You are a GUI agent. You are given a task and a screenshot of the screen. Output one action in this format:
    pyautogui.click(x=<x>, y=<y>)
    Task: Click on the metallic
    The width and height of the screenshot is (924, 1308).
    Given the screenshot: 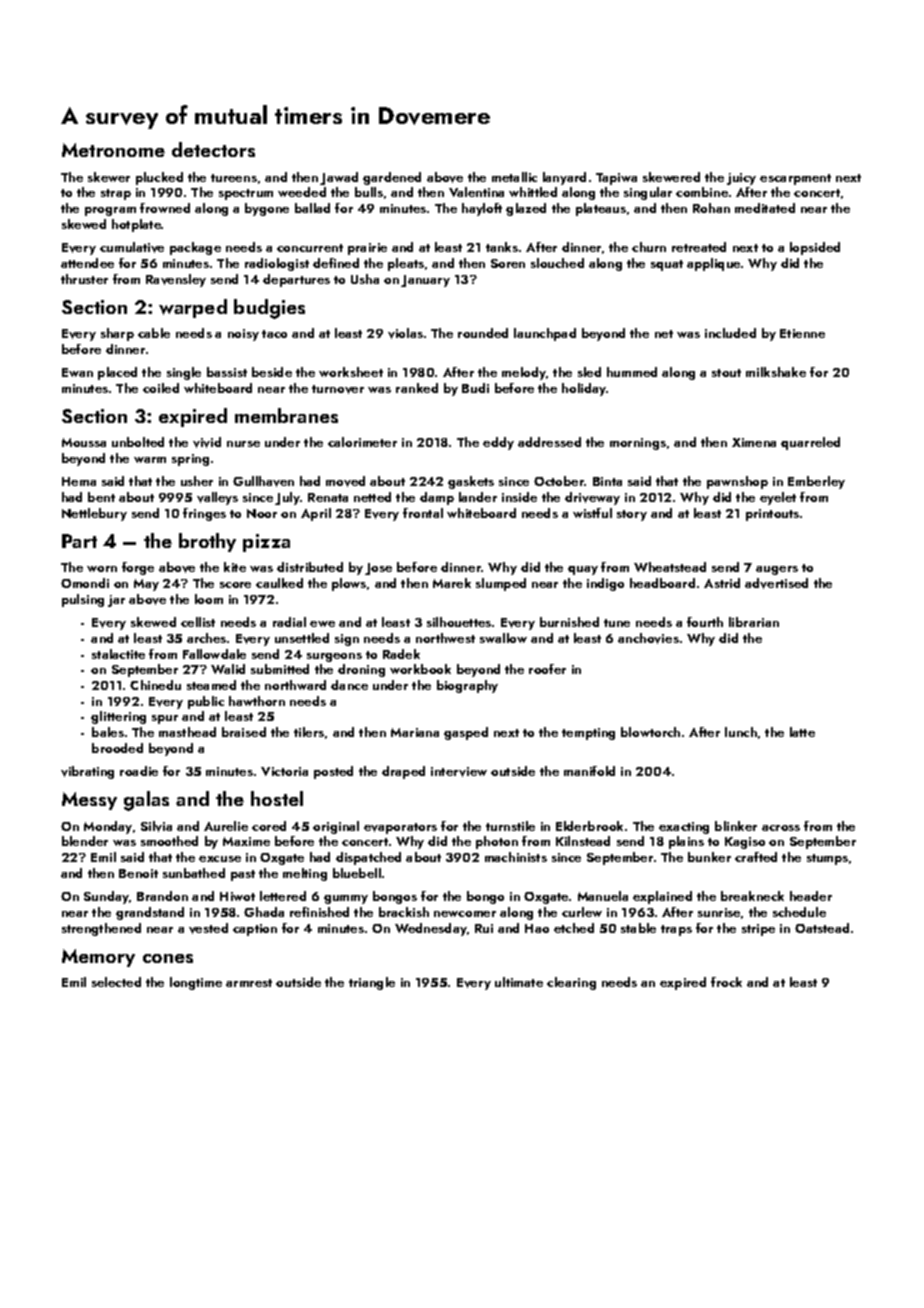 What is the action you would take?
    pyautogui.click(x=514, y=177)
